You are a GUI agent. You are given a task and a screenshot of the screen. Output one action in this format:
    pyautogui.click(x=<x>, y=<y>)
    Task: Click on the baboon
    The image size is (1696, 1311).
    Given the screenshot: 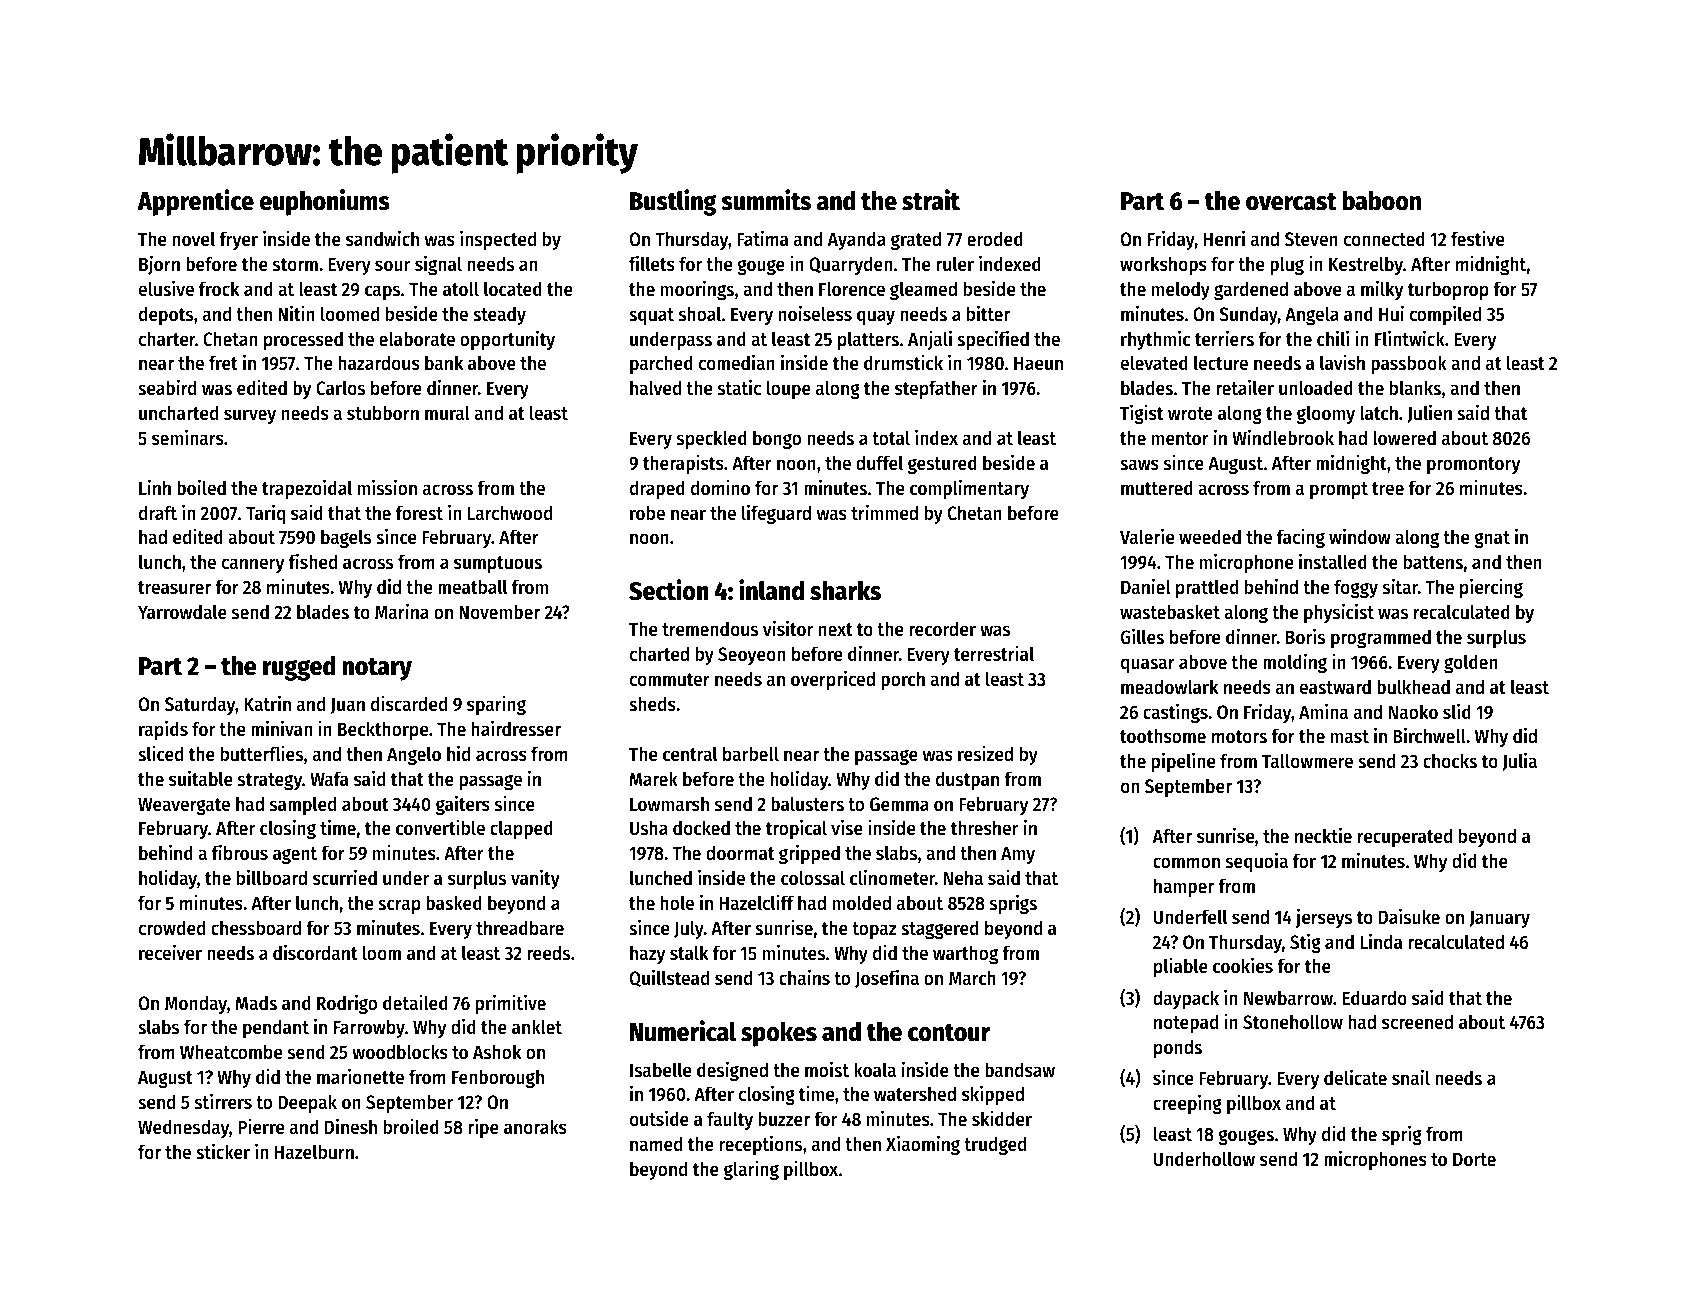 What is the action you would take?
    pyautogui.click(x=1381, y=200)
